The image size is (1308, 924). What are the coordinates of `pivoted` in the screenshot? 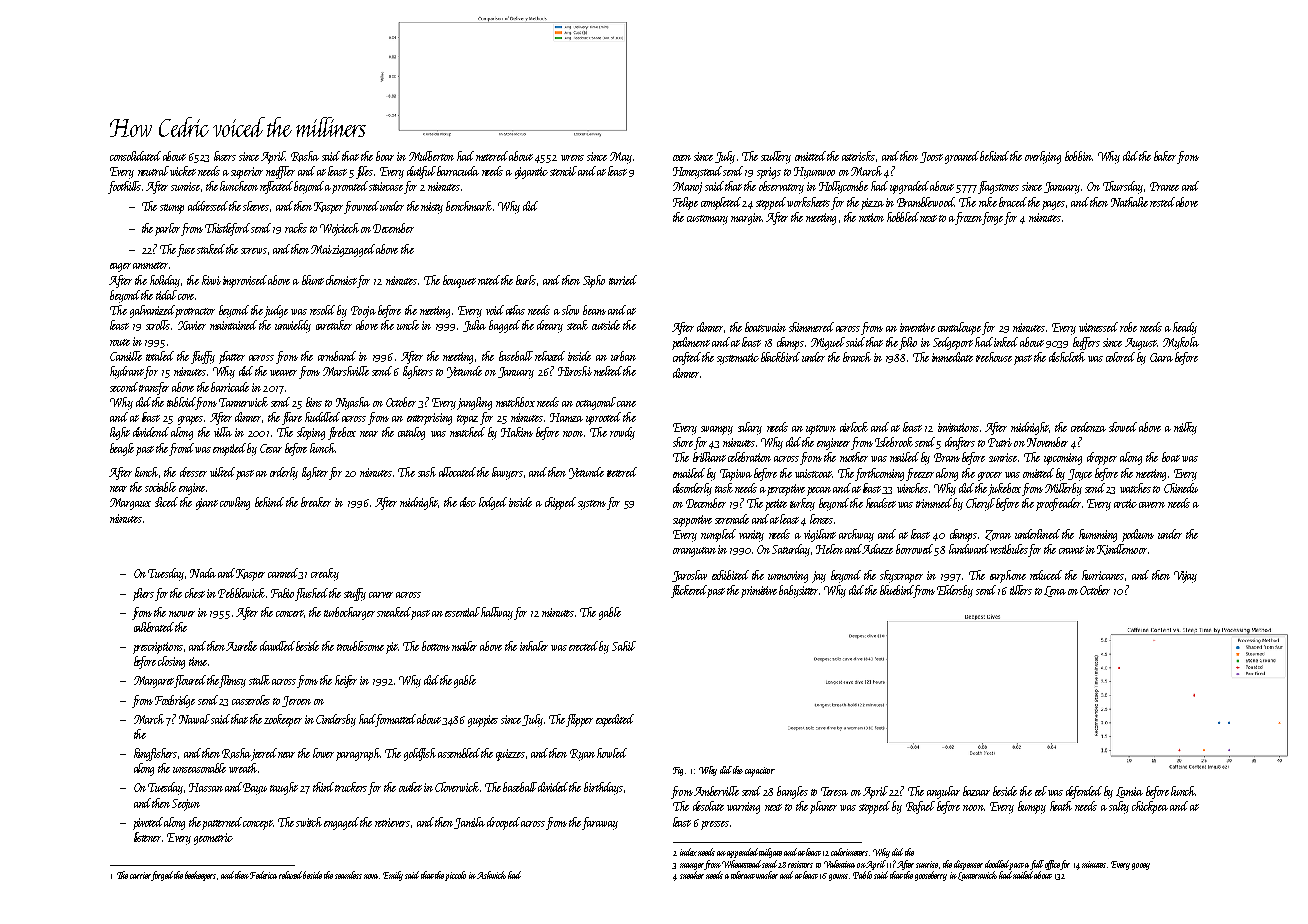 It's located at (148, 823).
